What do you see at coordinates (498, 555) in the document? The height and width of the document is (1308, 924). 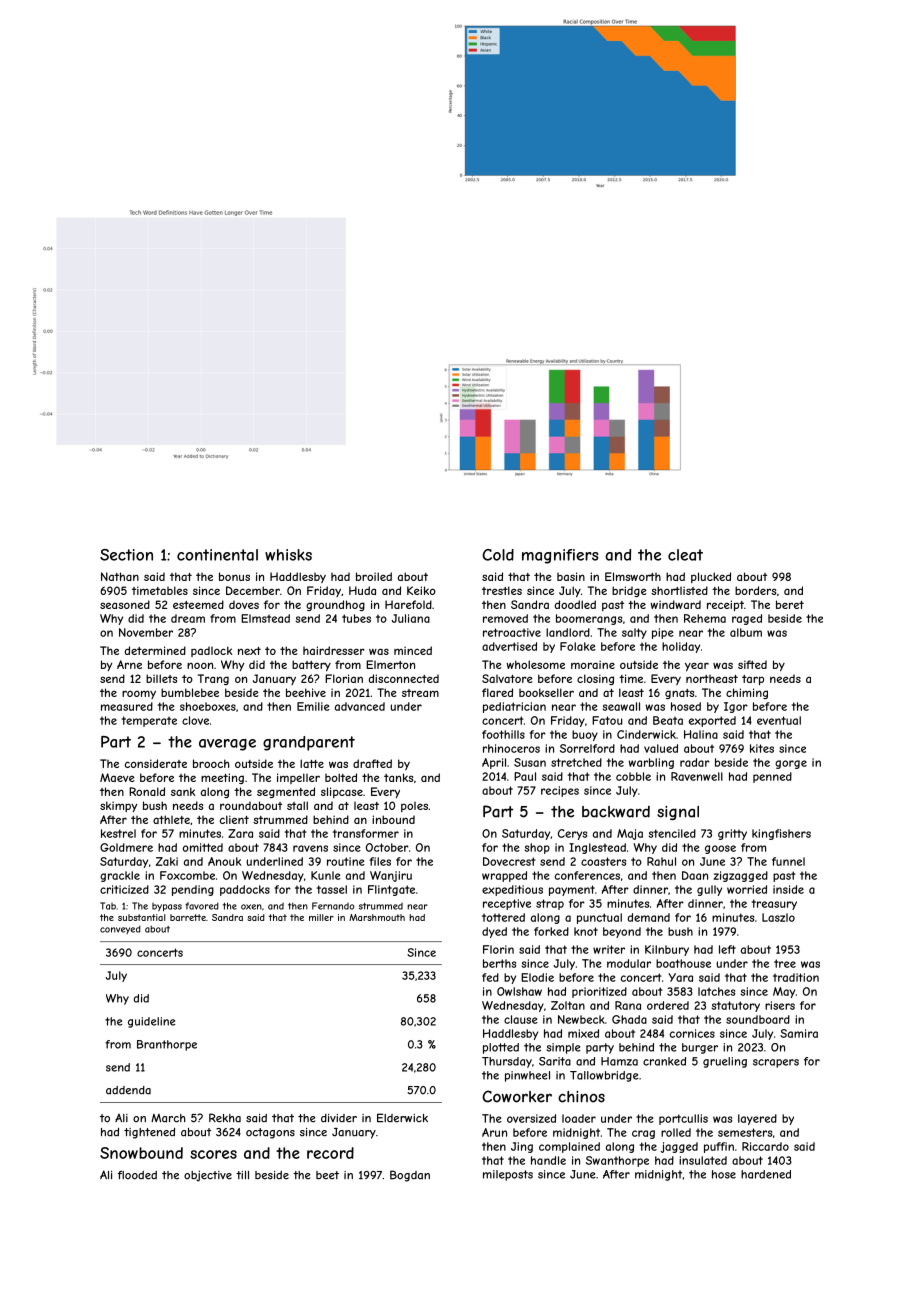 I see `Cold` at bounding box center [498, 555].
